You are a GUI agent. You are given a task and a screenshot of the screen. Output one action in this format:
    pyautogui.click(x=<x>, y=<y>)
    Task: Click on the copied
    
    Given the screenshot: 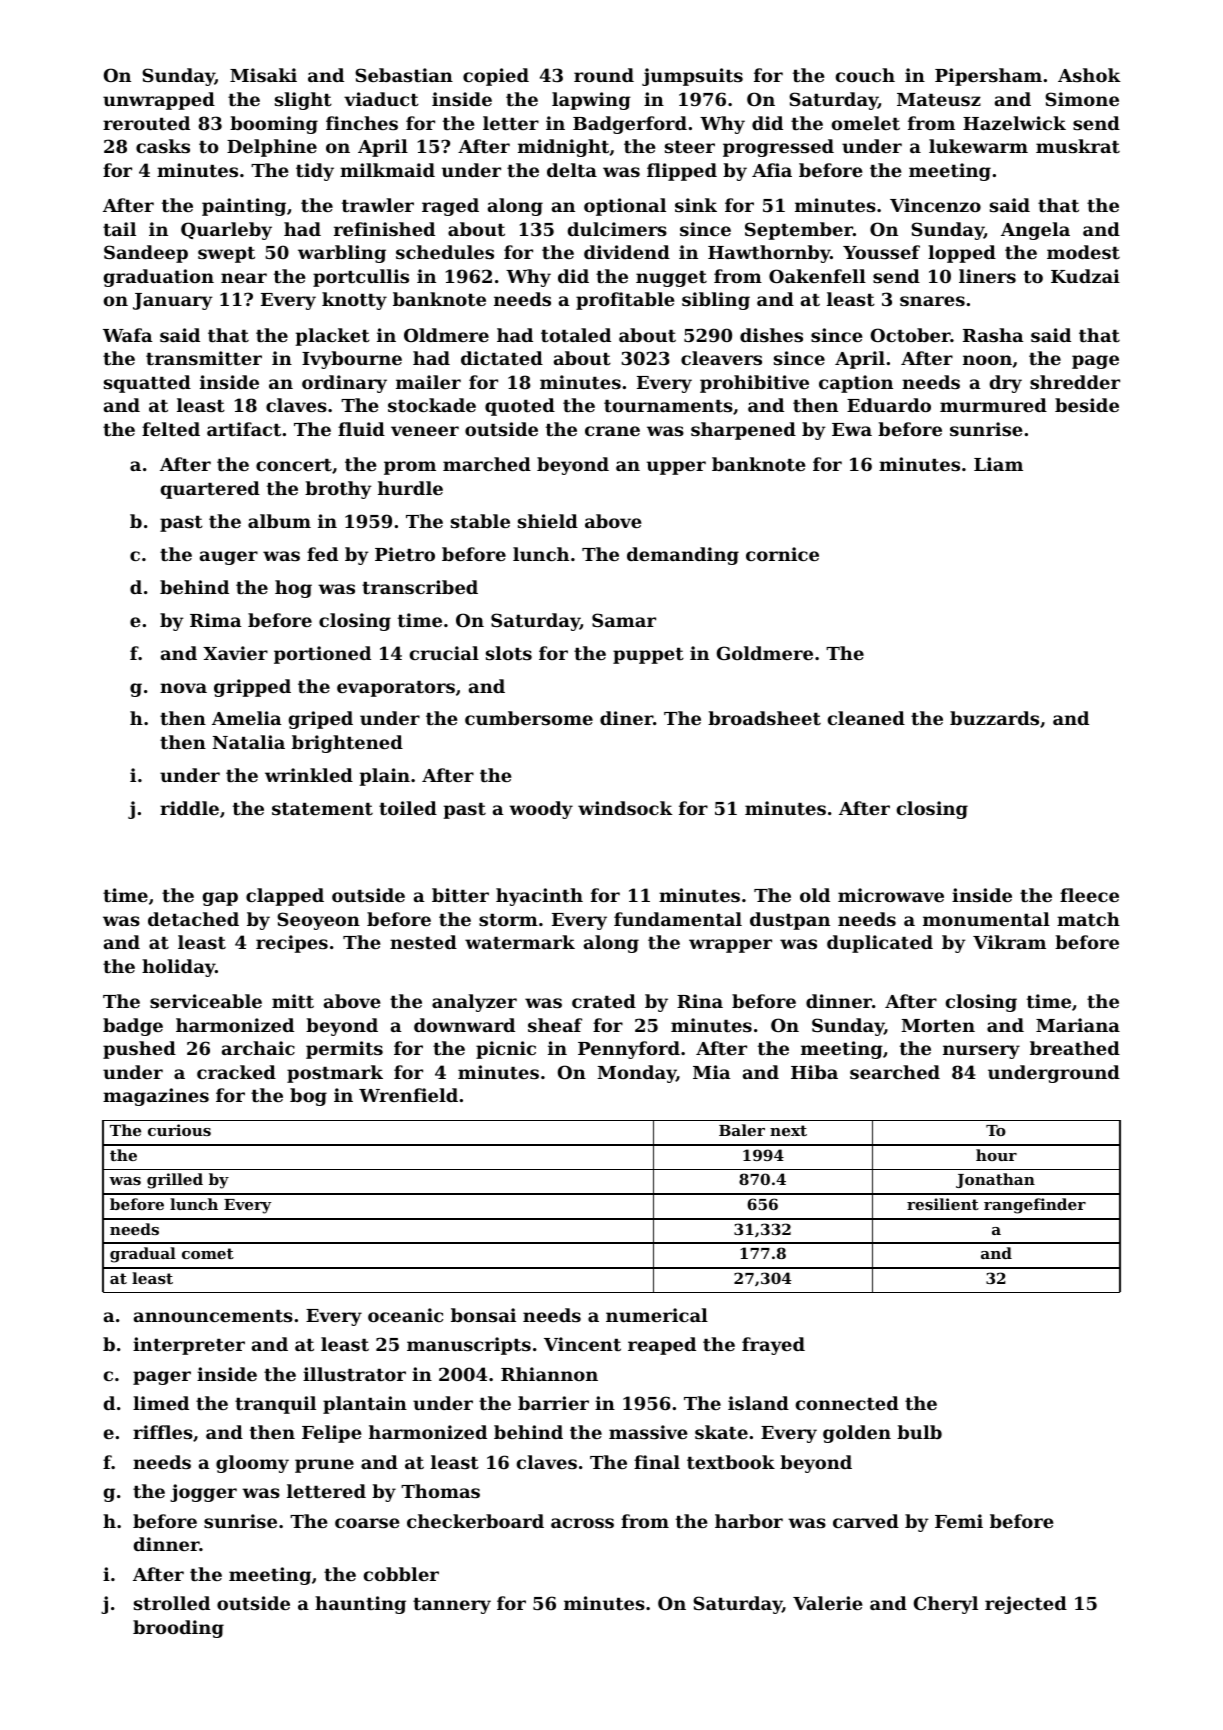 What is the action you would take?
    pyautogui.click(x=496, y=77)
